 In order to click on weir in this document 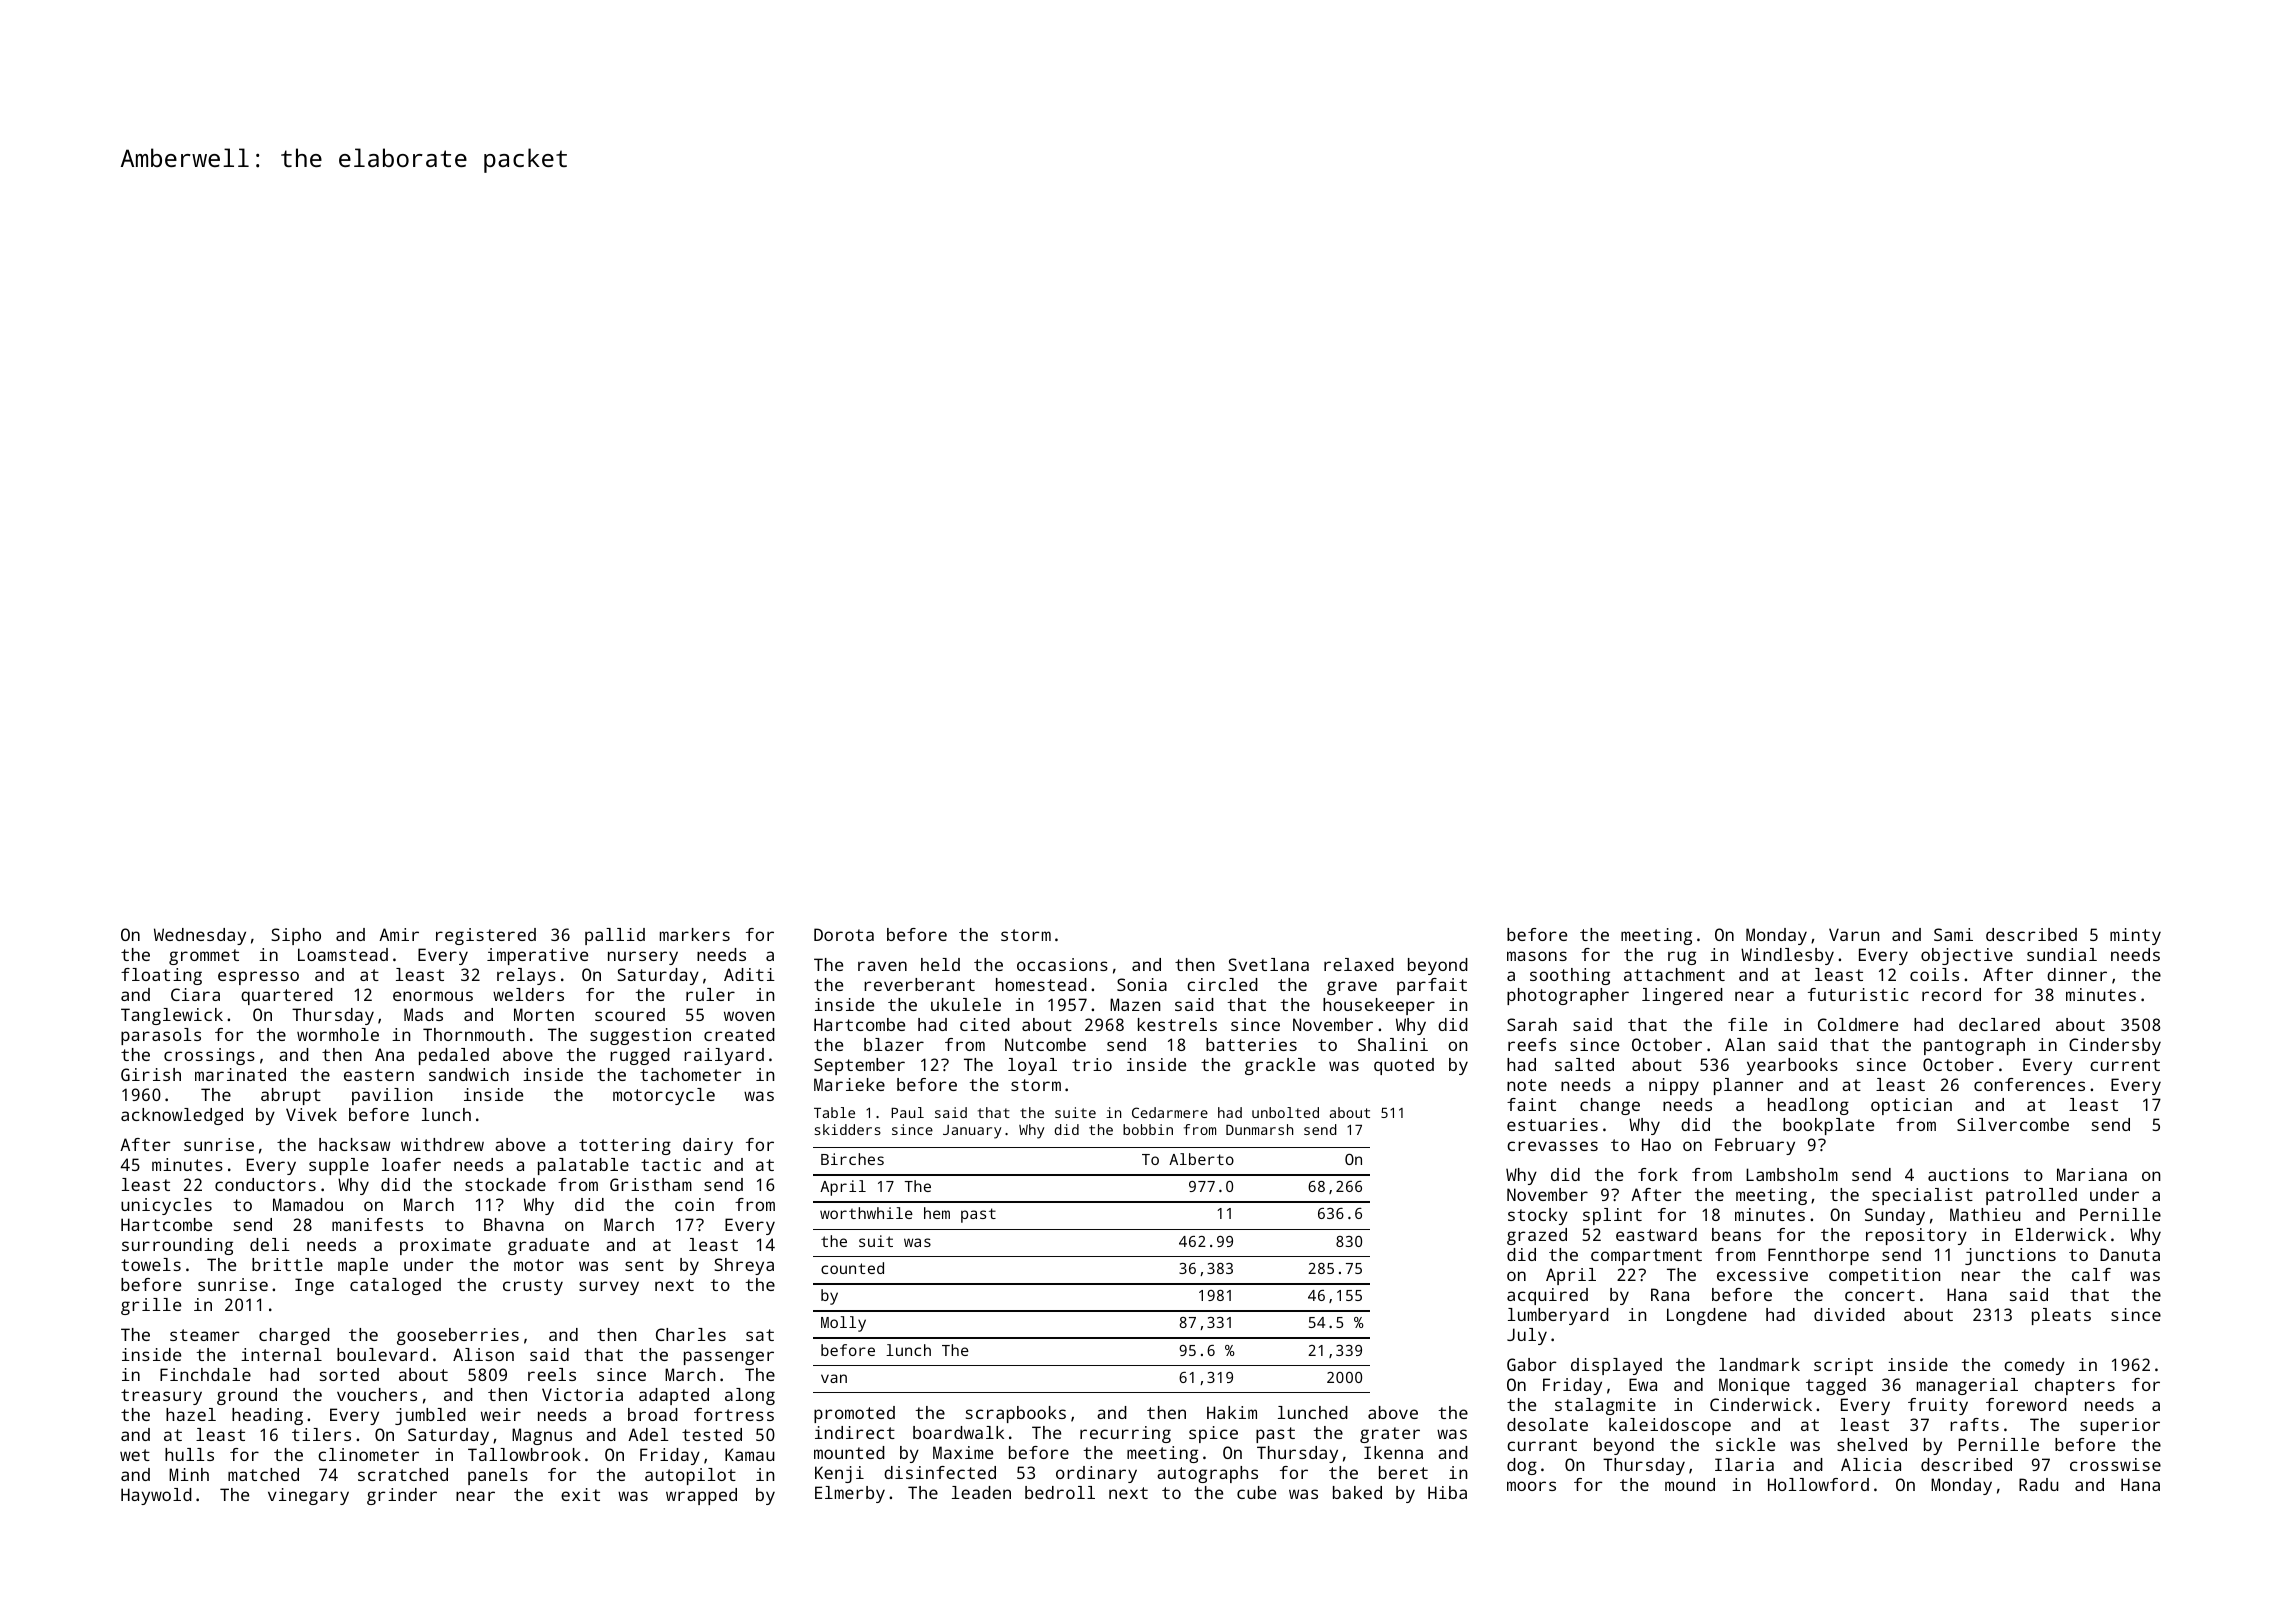, I will do `click(501, 1414)`.
